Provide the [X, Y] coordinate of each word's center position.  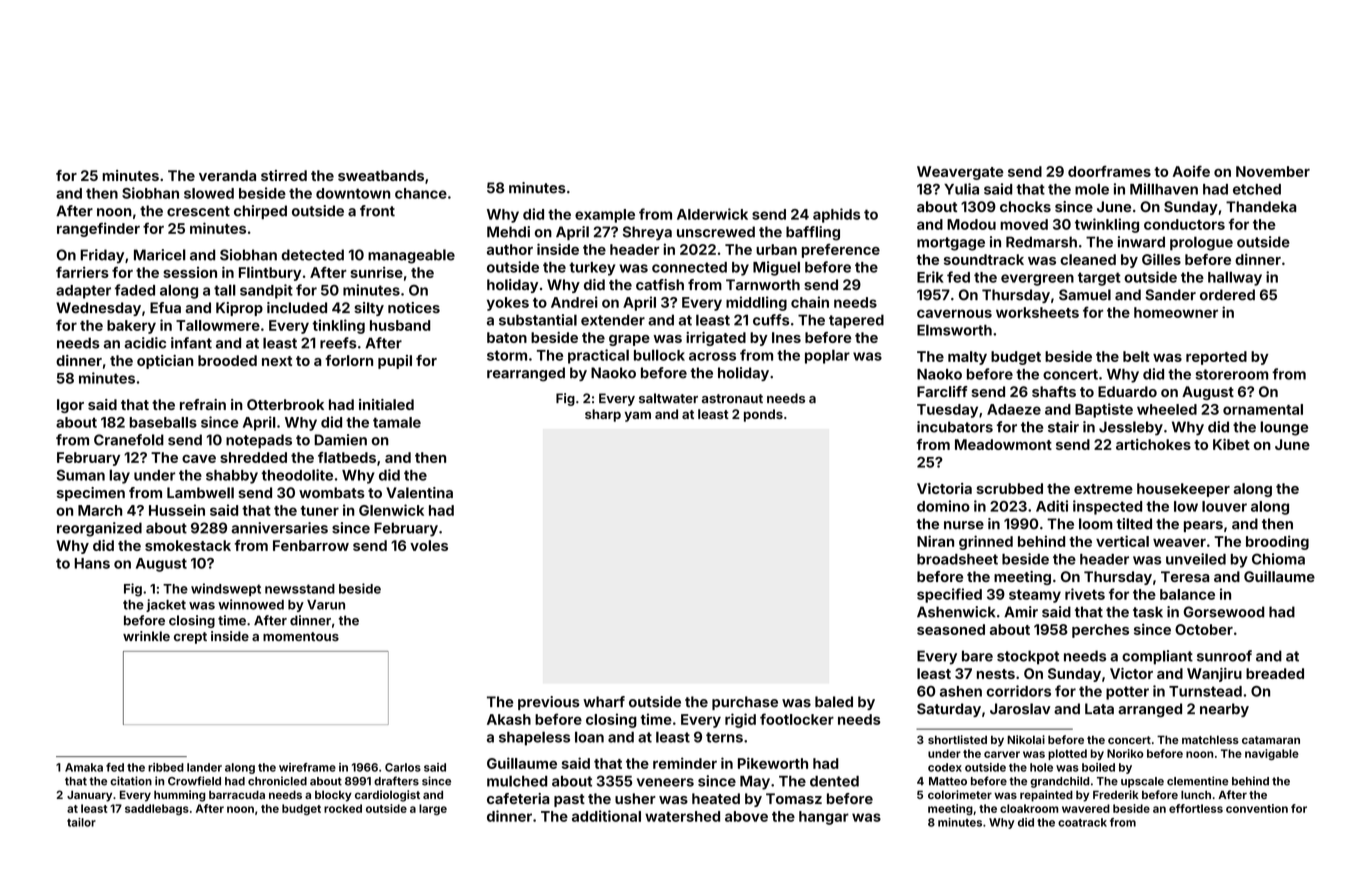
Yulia [961, 189]
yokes [508, 304]
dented [834, 781]
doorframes [1109, 171]
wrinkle [146, 636]
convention [1257, 808]
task [1148, 612]
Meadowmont [1003, 444]
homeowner [1176, 312]
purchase [745, 703]
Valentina [419, 493]
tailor [81, 822]
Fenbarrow [311, 545]
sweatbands [381, 175]
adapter [83, 292]
